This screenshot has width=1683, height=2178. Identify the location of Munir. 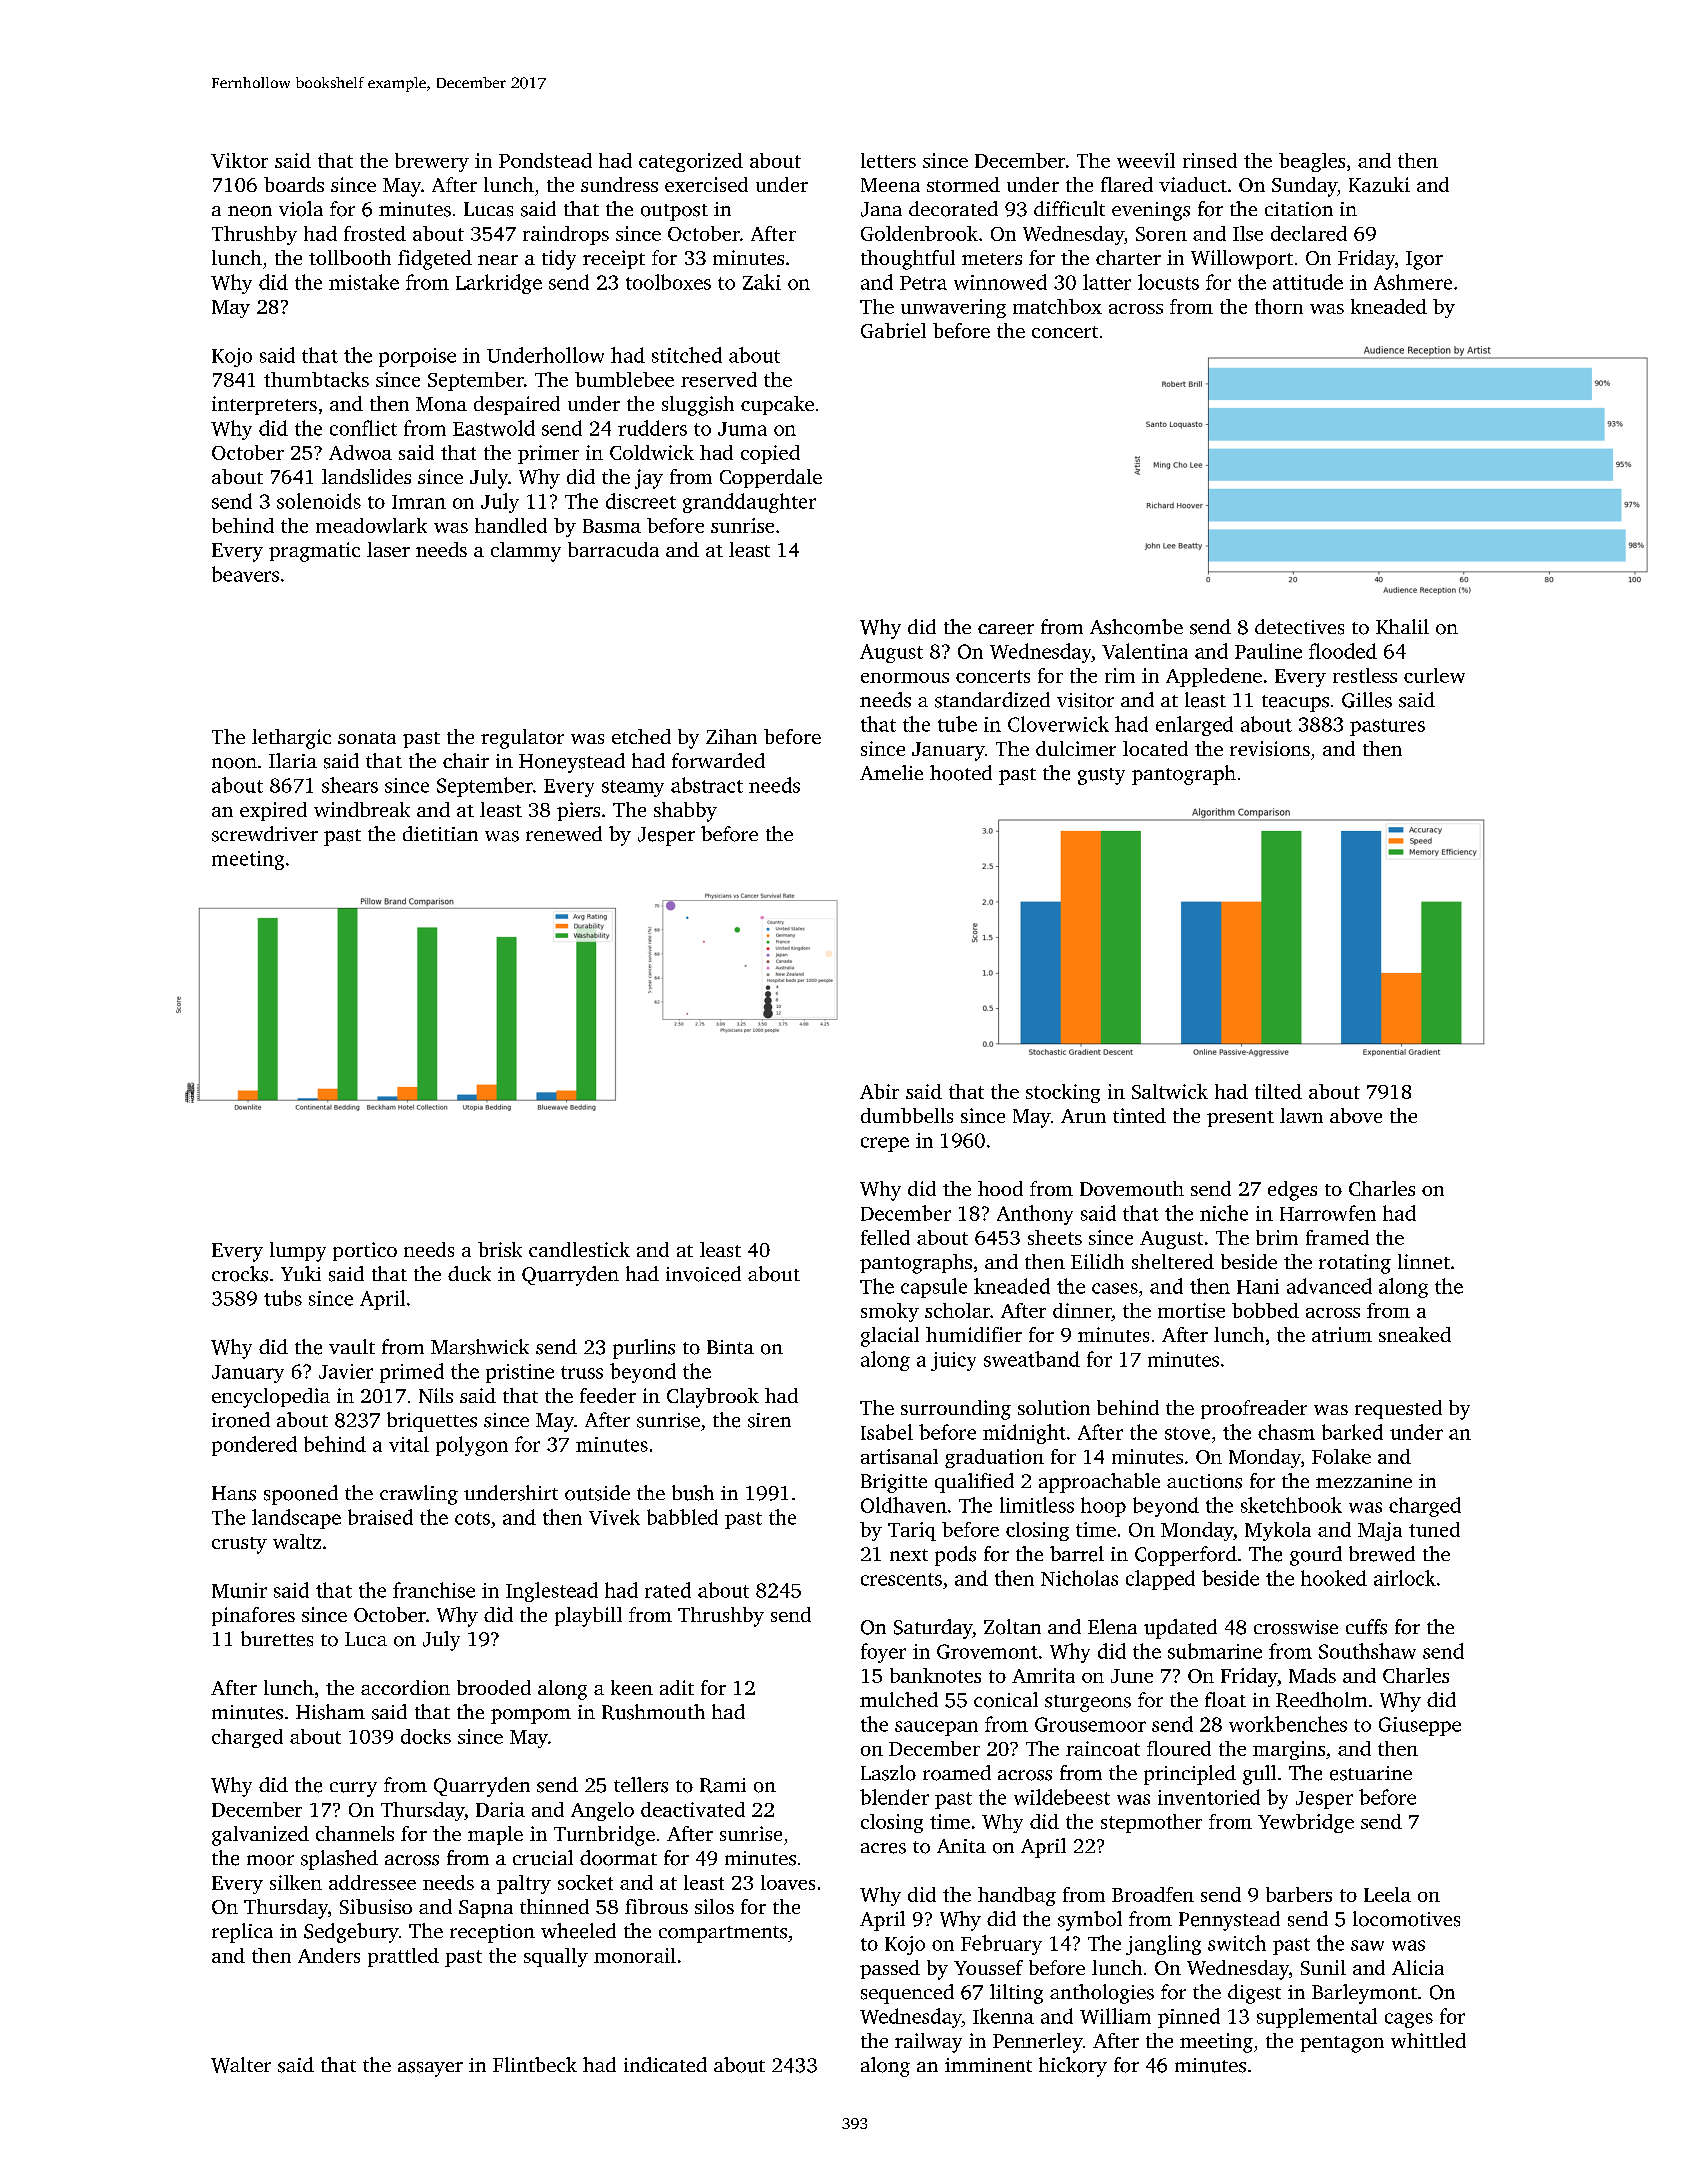
(239, 1590).
